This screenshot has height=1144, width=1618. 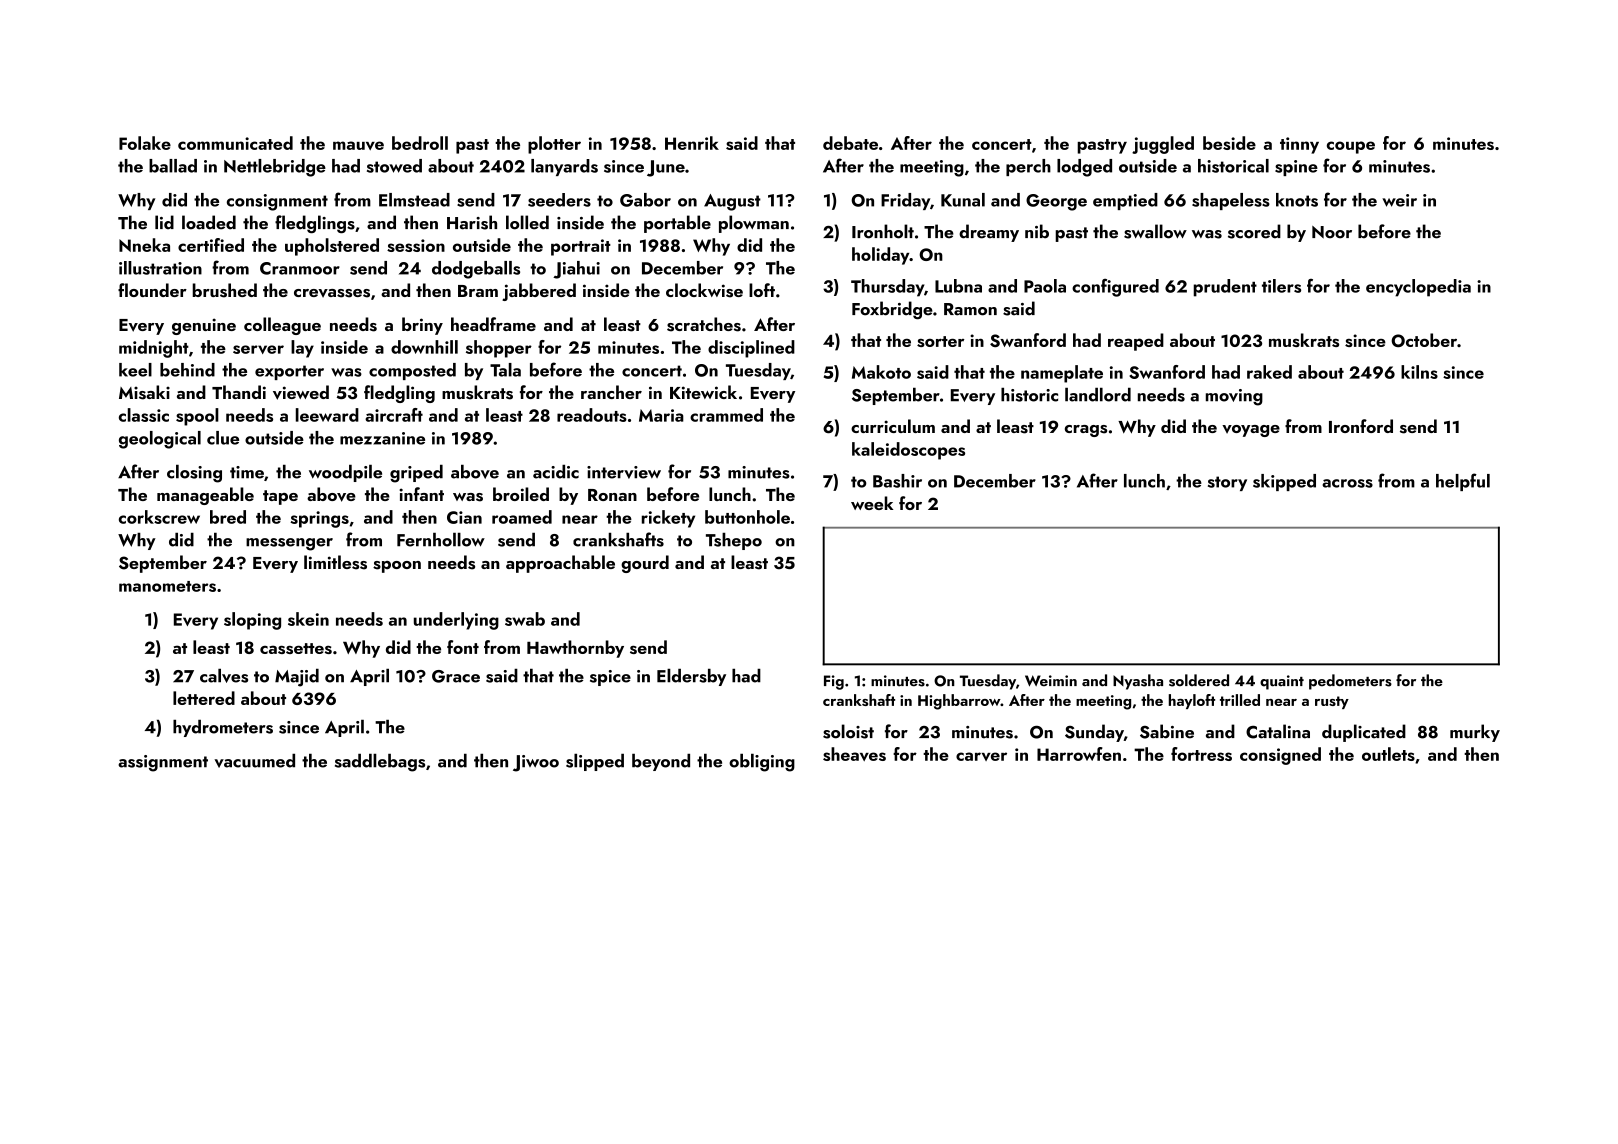 What do you see at coordinates (416, 474) in the screenshot?
I see `griped` at bounding box center [416, 474].
